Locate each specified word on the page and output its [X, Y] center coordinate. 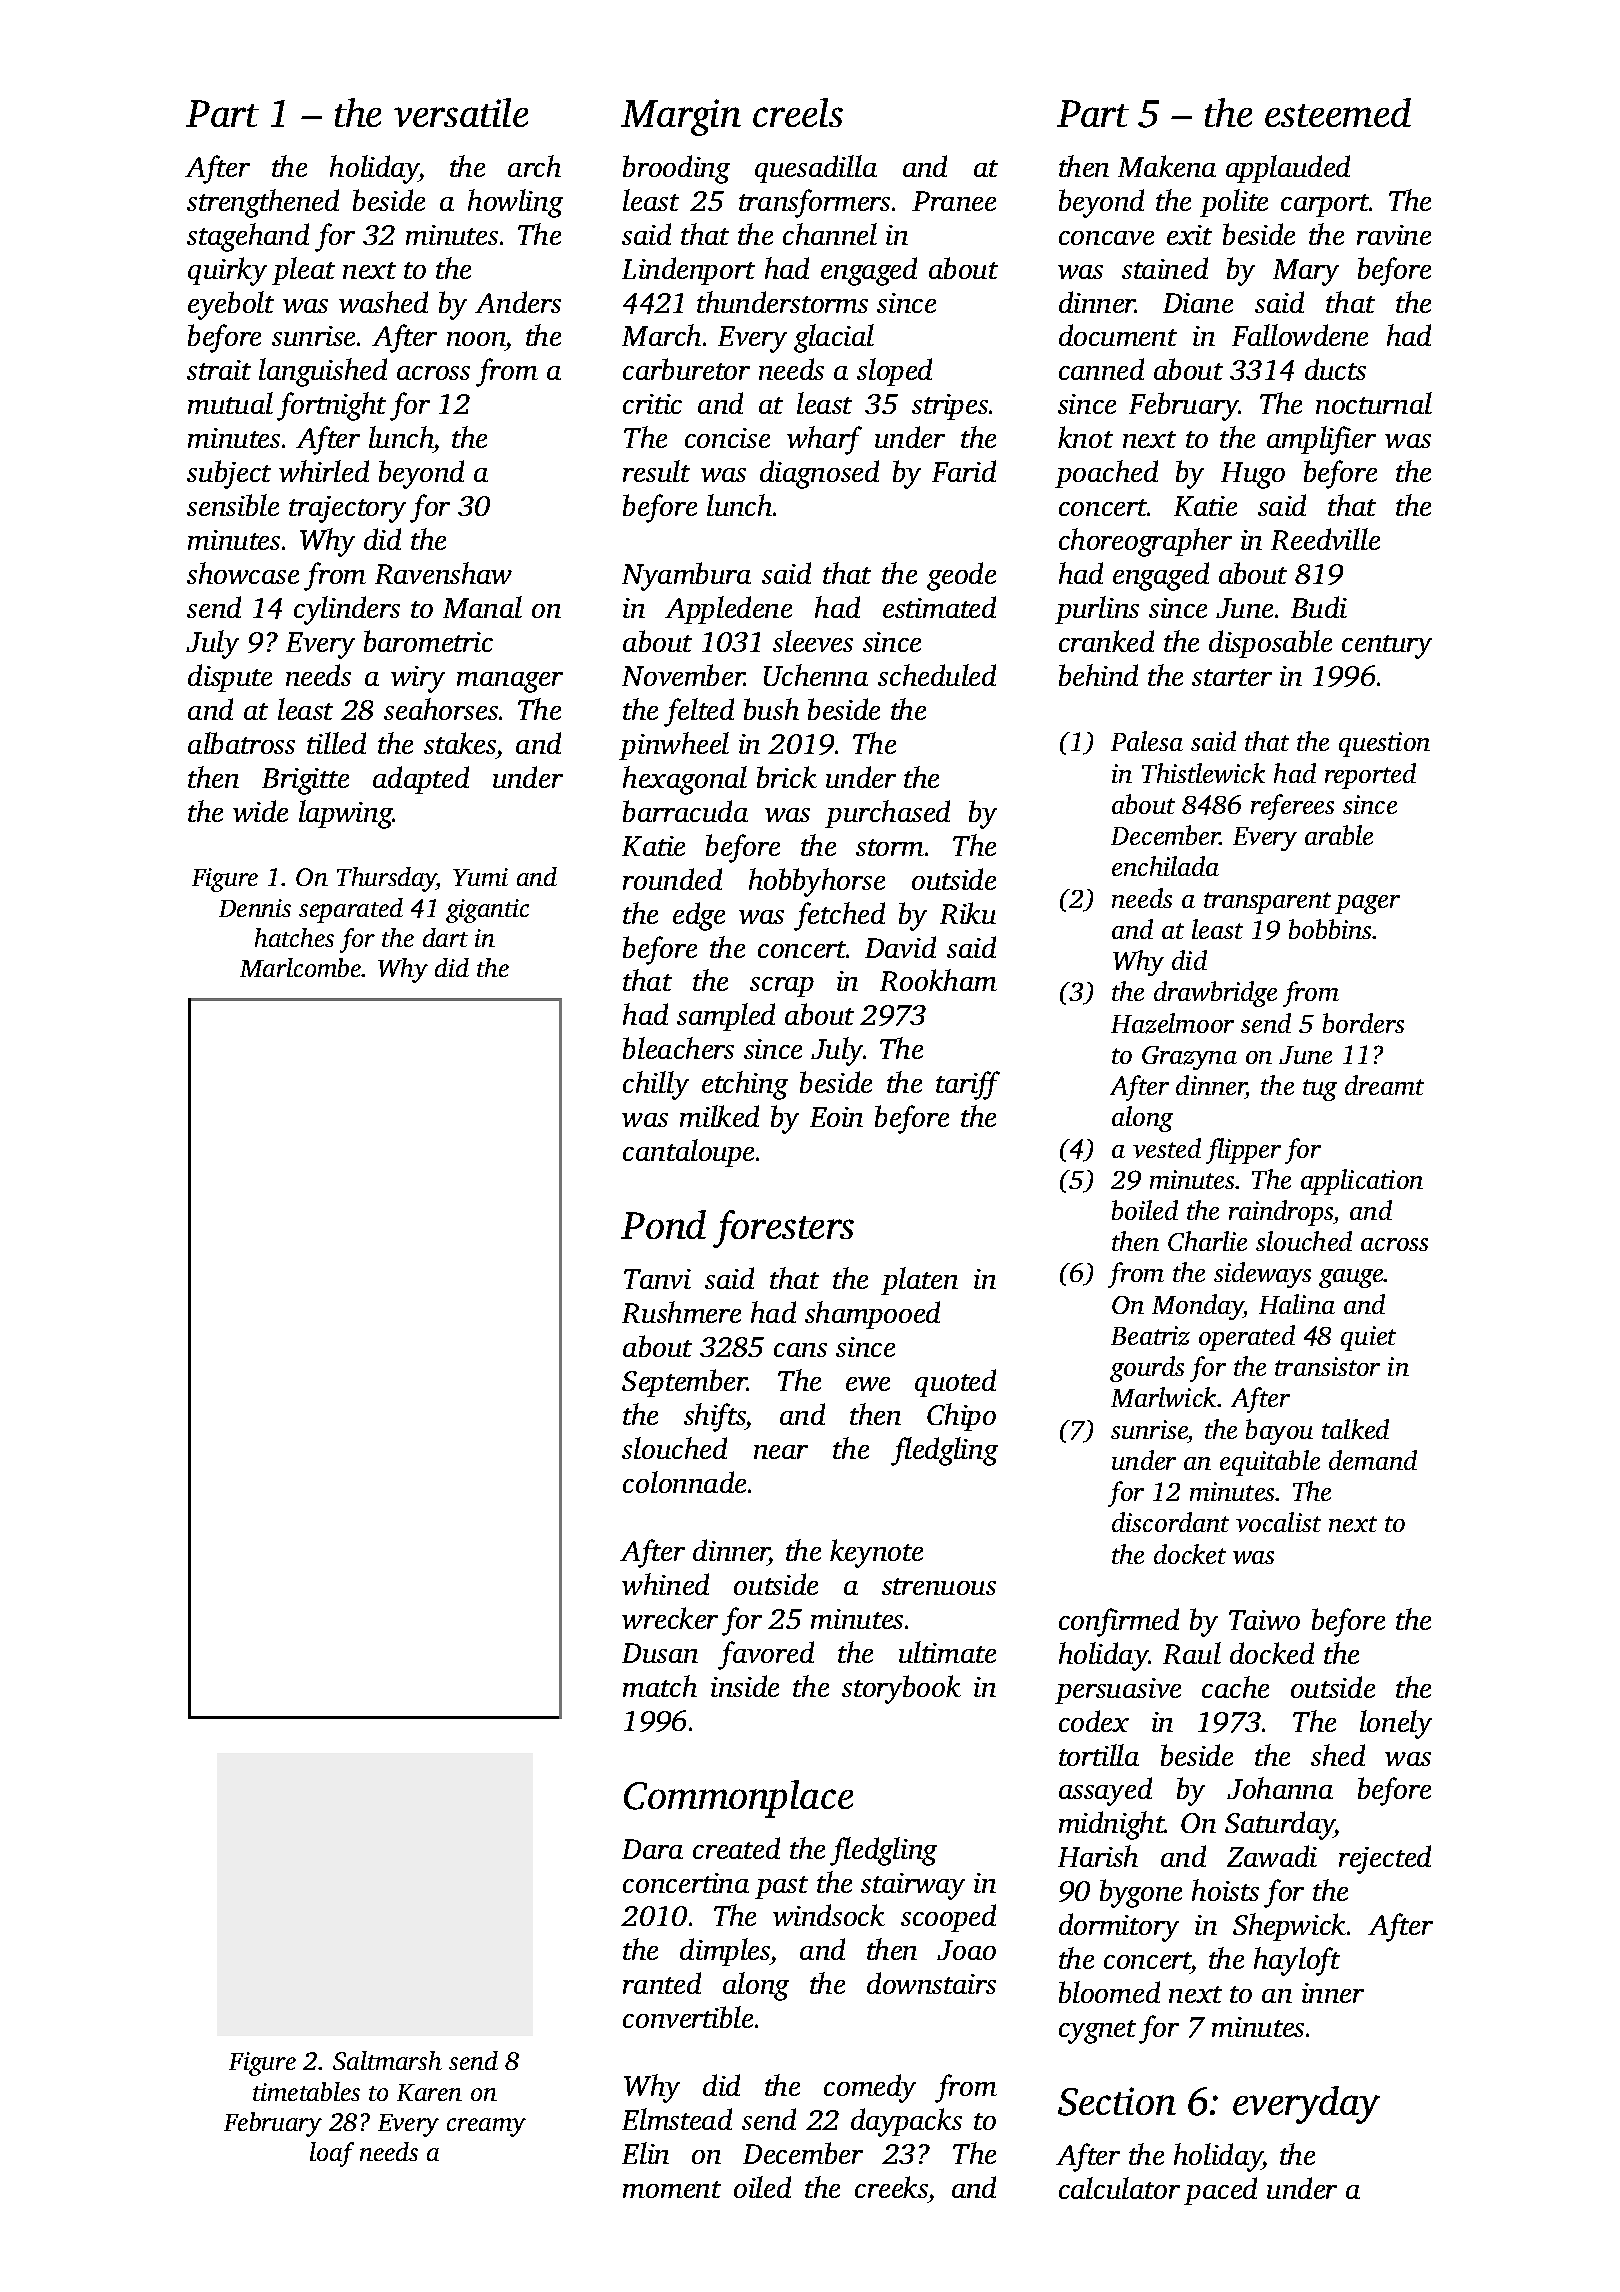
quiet [1368, 1338]
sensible [233, 505]
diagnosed [819, 474]
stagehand [248, 237]
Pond [663, 1224]
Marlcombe [301, 967]
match [660, 1686]
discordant [1170, 1522]
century [1387, 647]
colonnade [684, 1482]
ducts [1335, 369]
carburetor [686, 369]
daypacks [906, 2122]
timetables [306, 2091]
